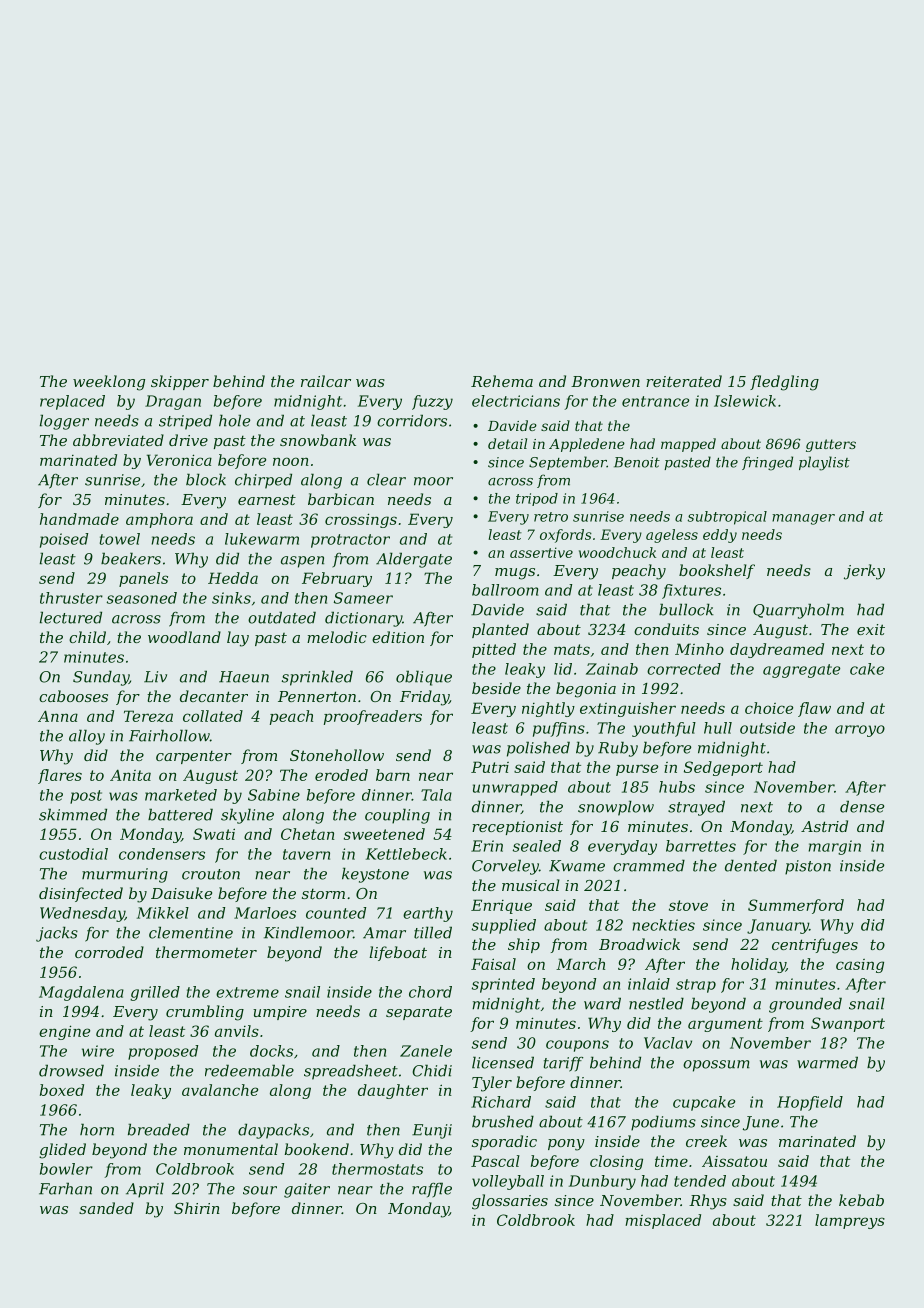 The image size is (924, 1308). What do you see at coordinates (393, 1091) in the screenshot?
I see `daughter` at bounding box center [393, 1091].
